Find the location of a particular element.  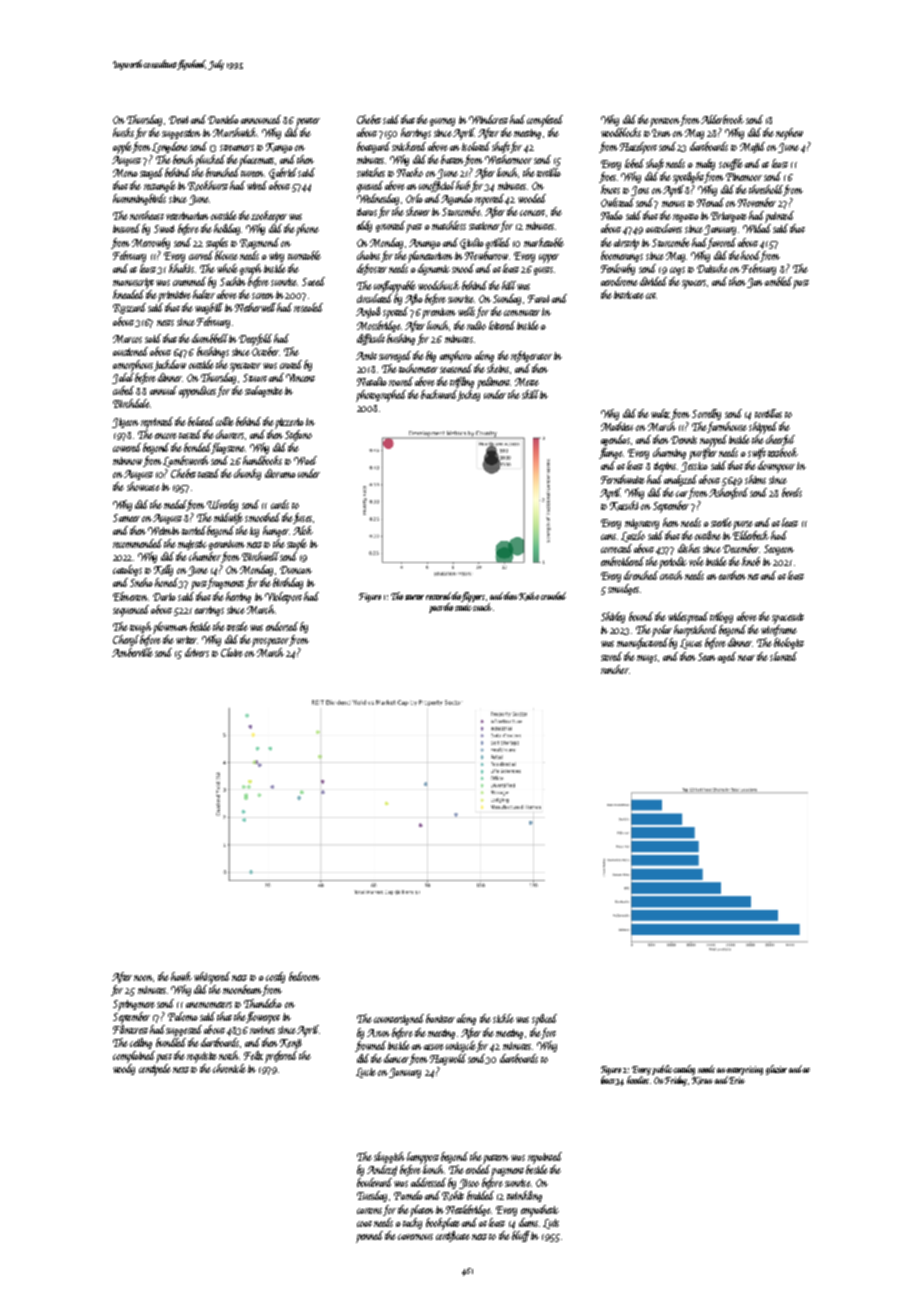

autoclaves is located at coordinates (664, 228).
